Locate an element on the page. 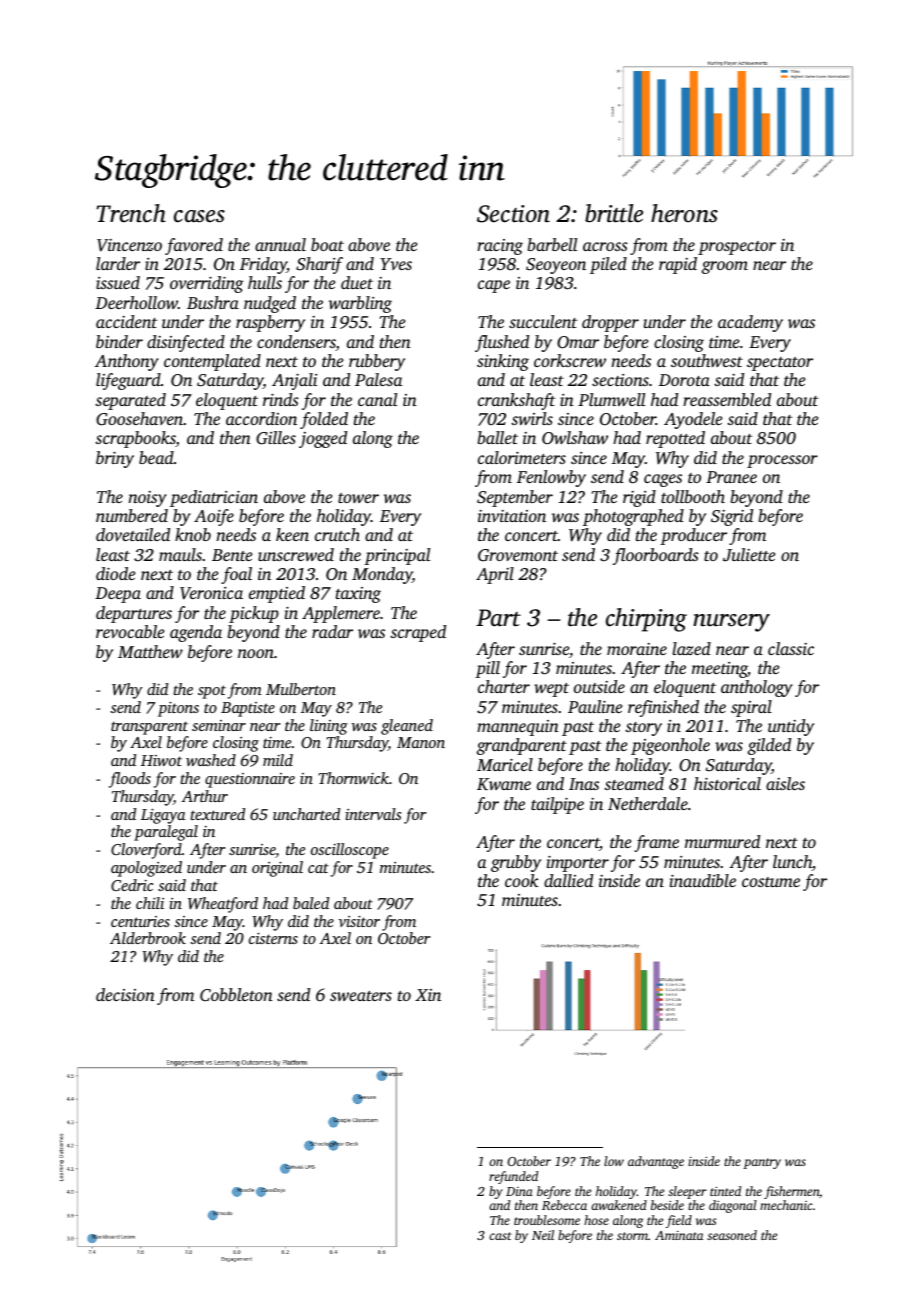 The height and width of the document is (1314, 924). transparent is located at coordinates (149, 728).
